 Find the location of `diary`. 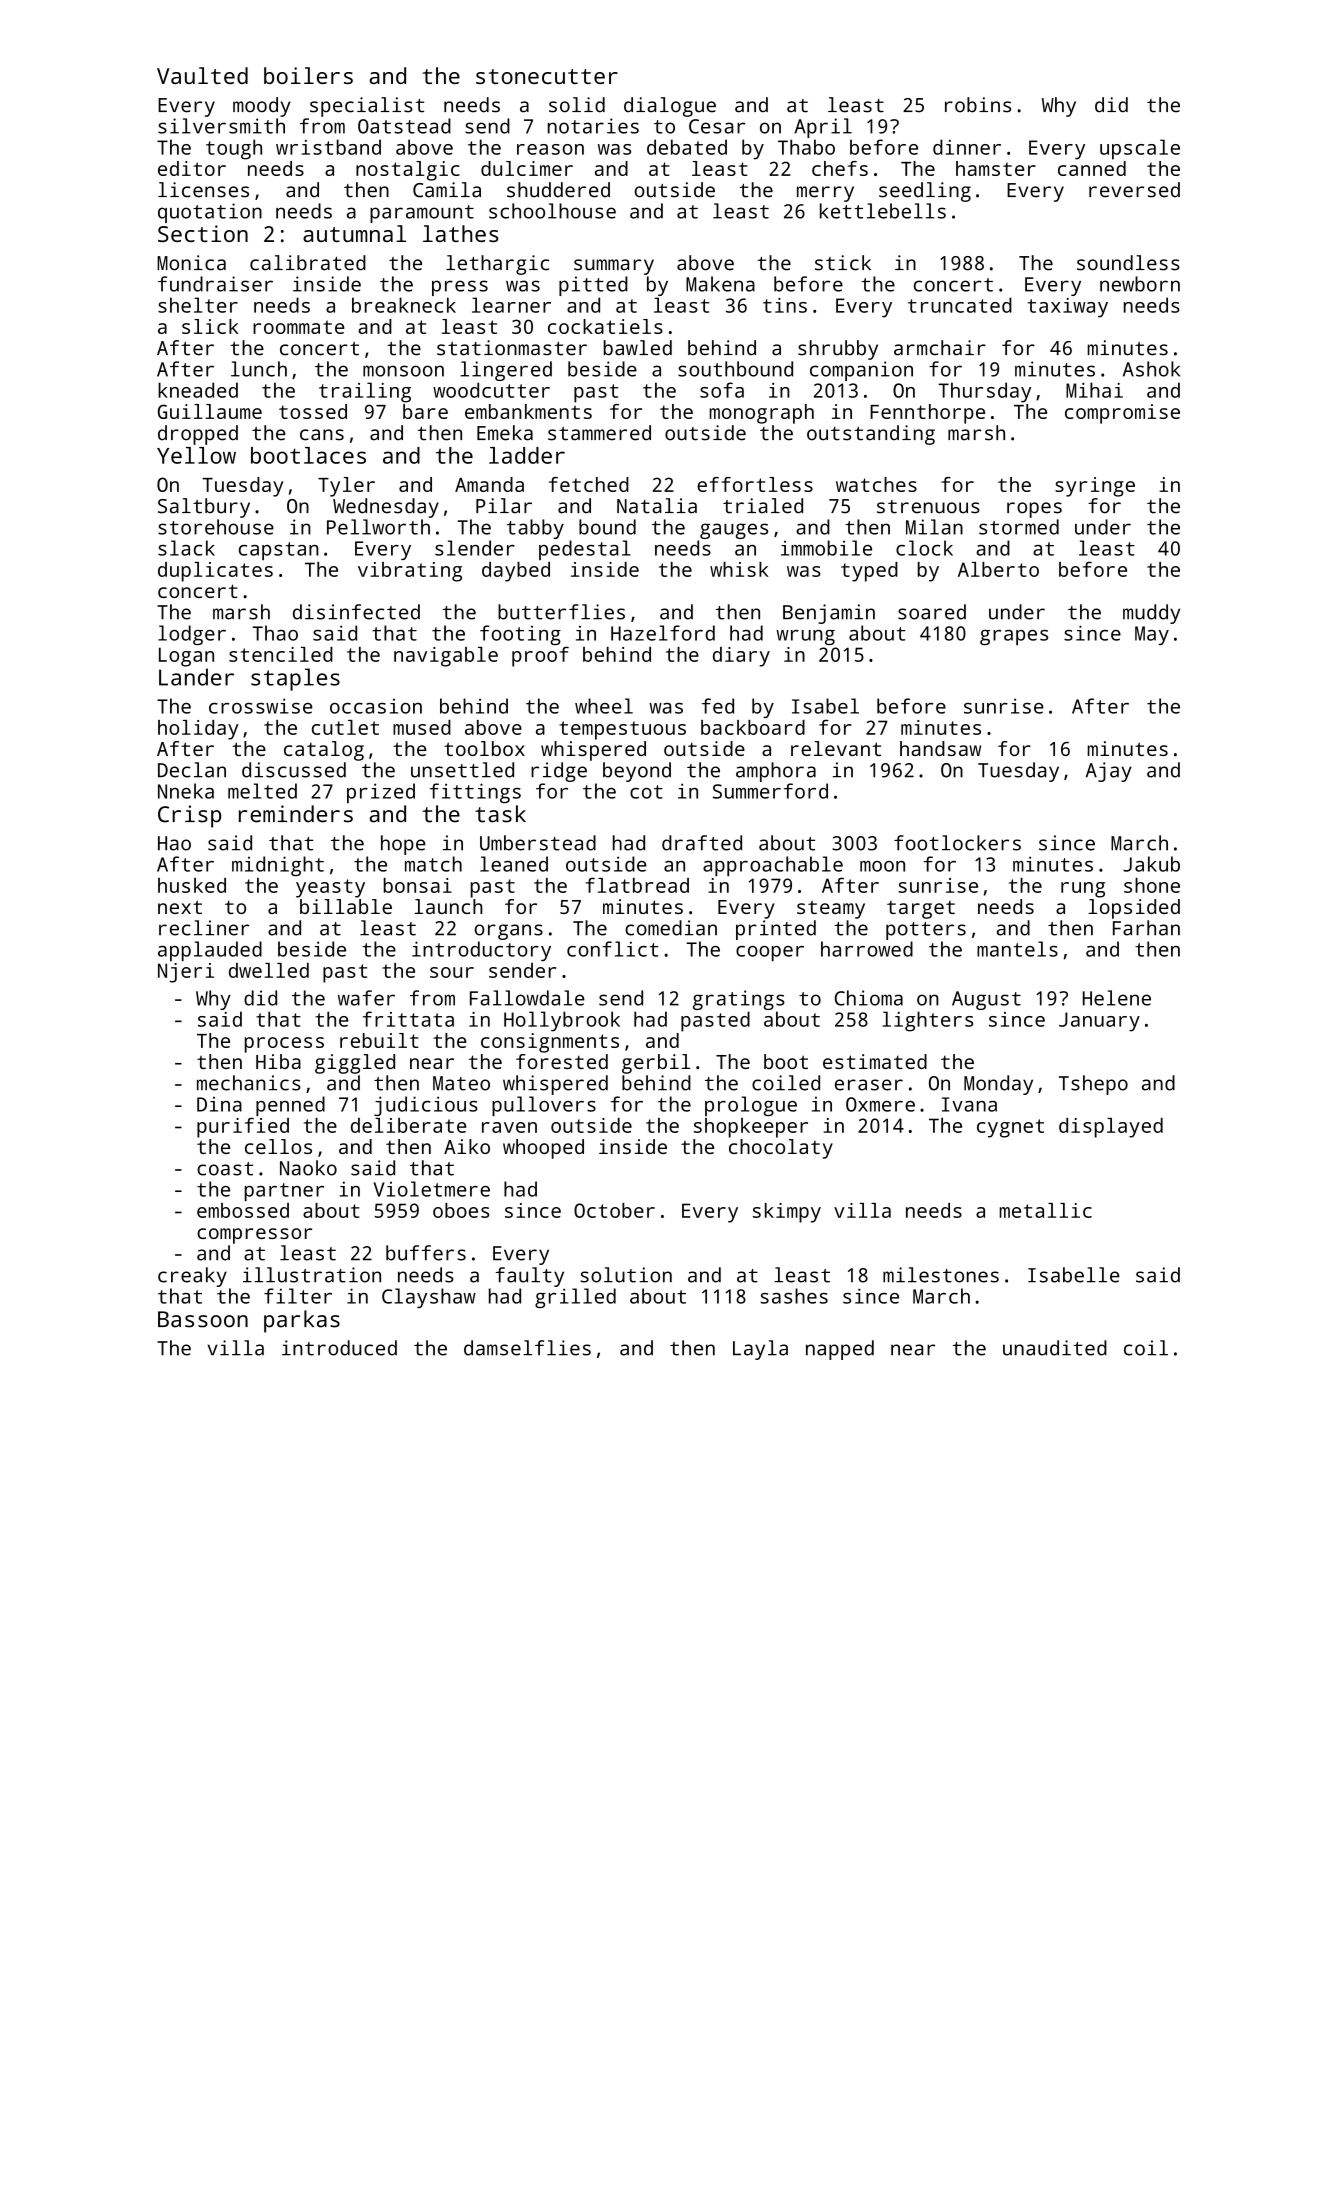

diary is located at coordinates (741, 657).
